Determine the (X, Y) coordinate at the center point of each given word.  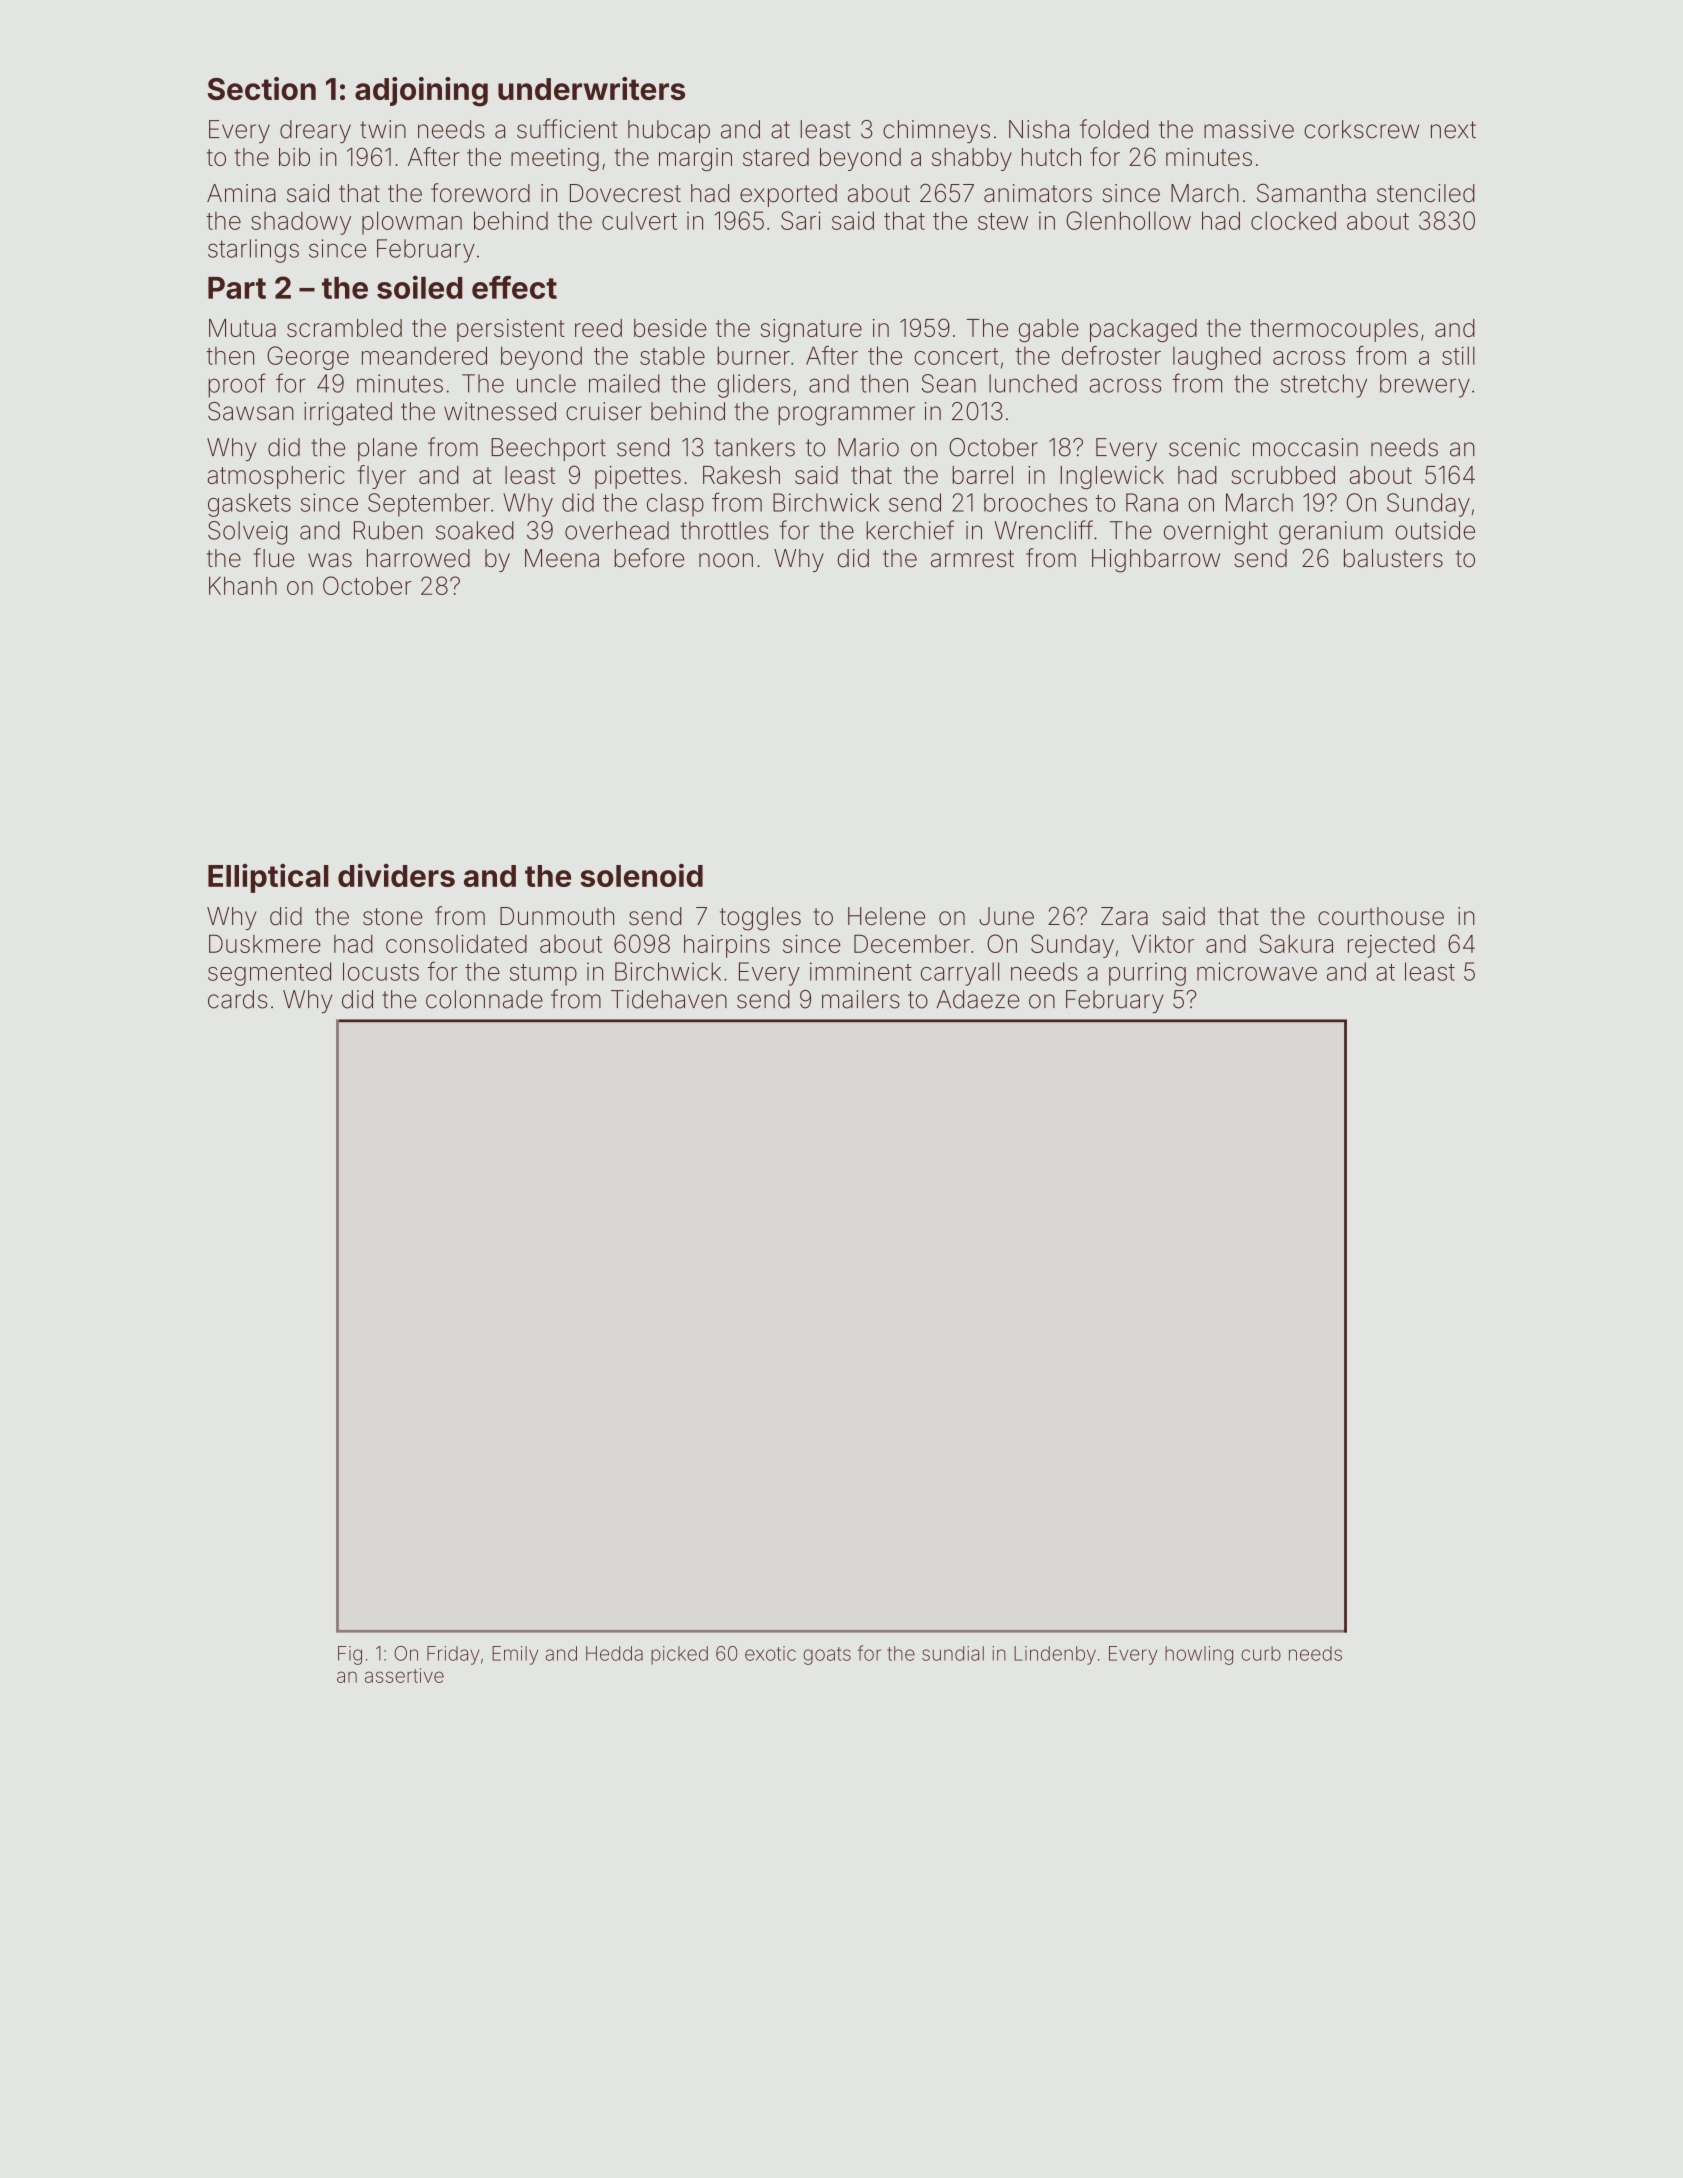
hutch (1051, 157)
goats (827, 1656)
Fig (350, 1655)
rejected (1391, 946)
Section (262, 88)
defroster (1111, 355)
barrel (982, 475)
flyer (381, 477)
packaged (1143, 330)
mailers (861, 999)
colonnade (484, 999)
